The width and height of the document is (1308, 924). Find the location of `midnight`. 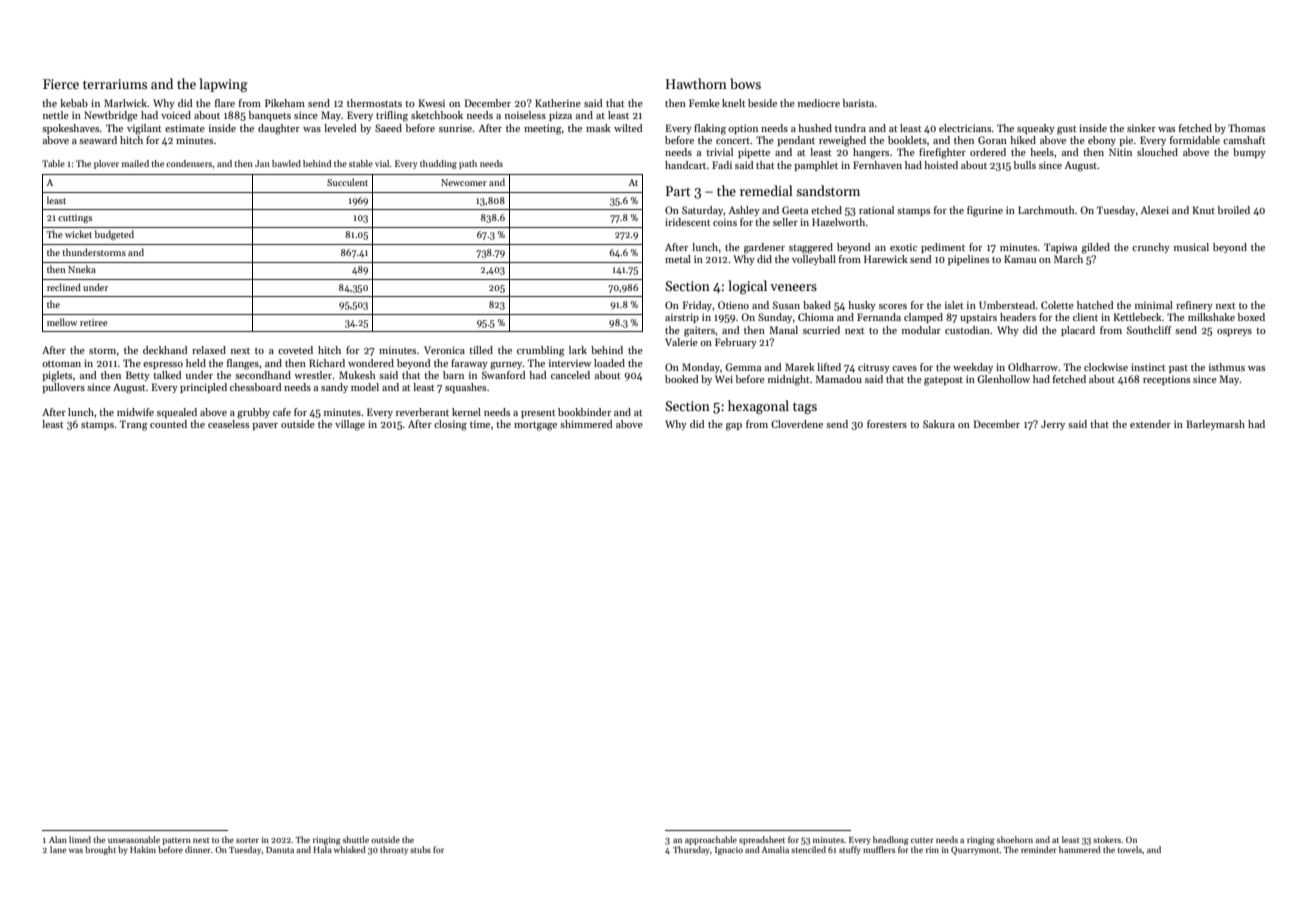

midnight is located at coordinates (788, 380).
